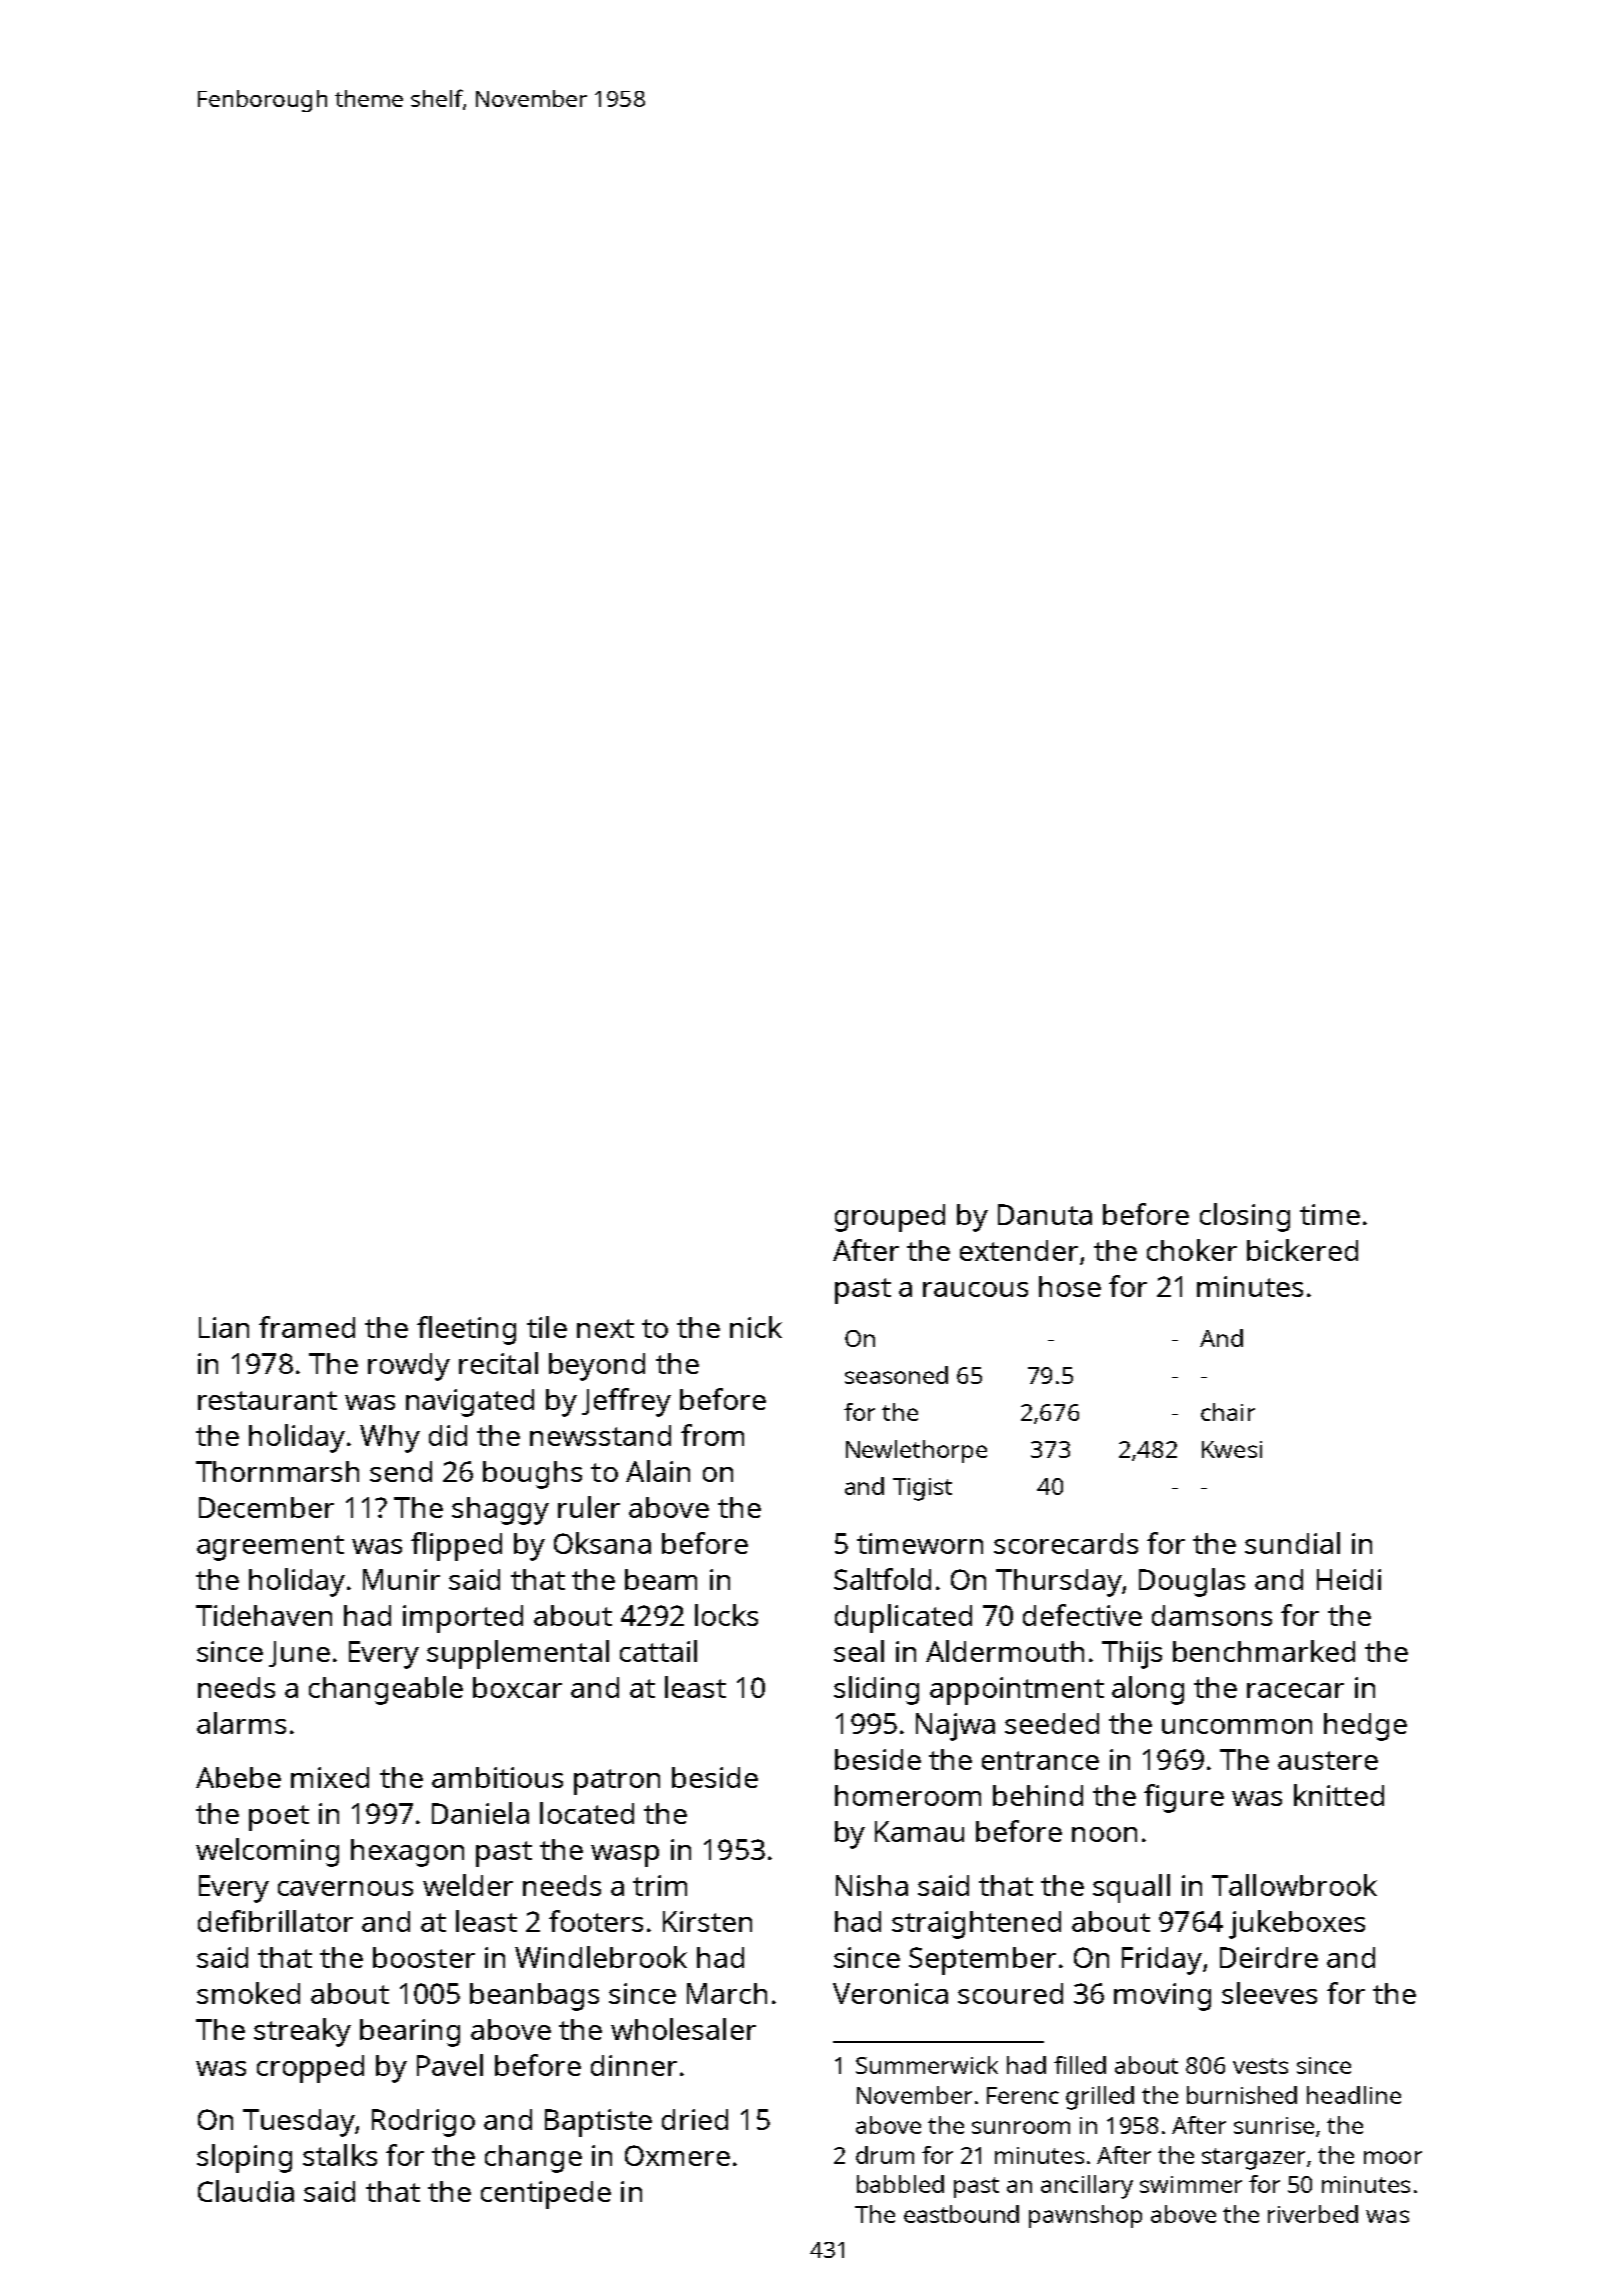 The width and height of the document is (1620, 2292). I want to click on grouped, so click(890, 1218).
